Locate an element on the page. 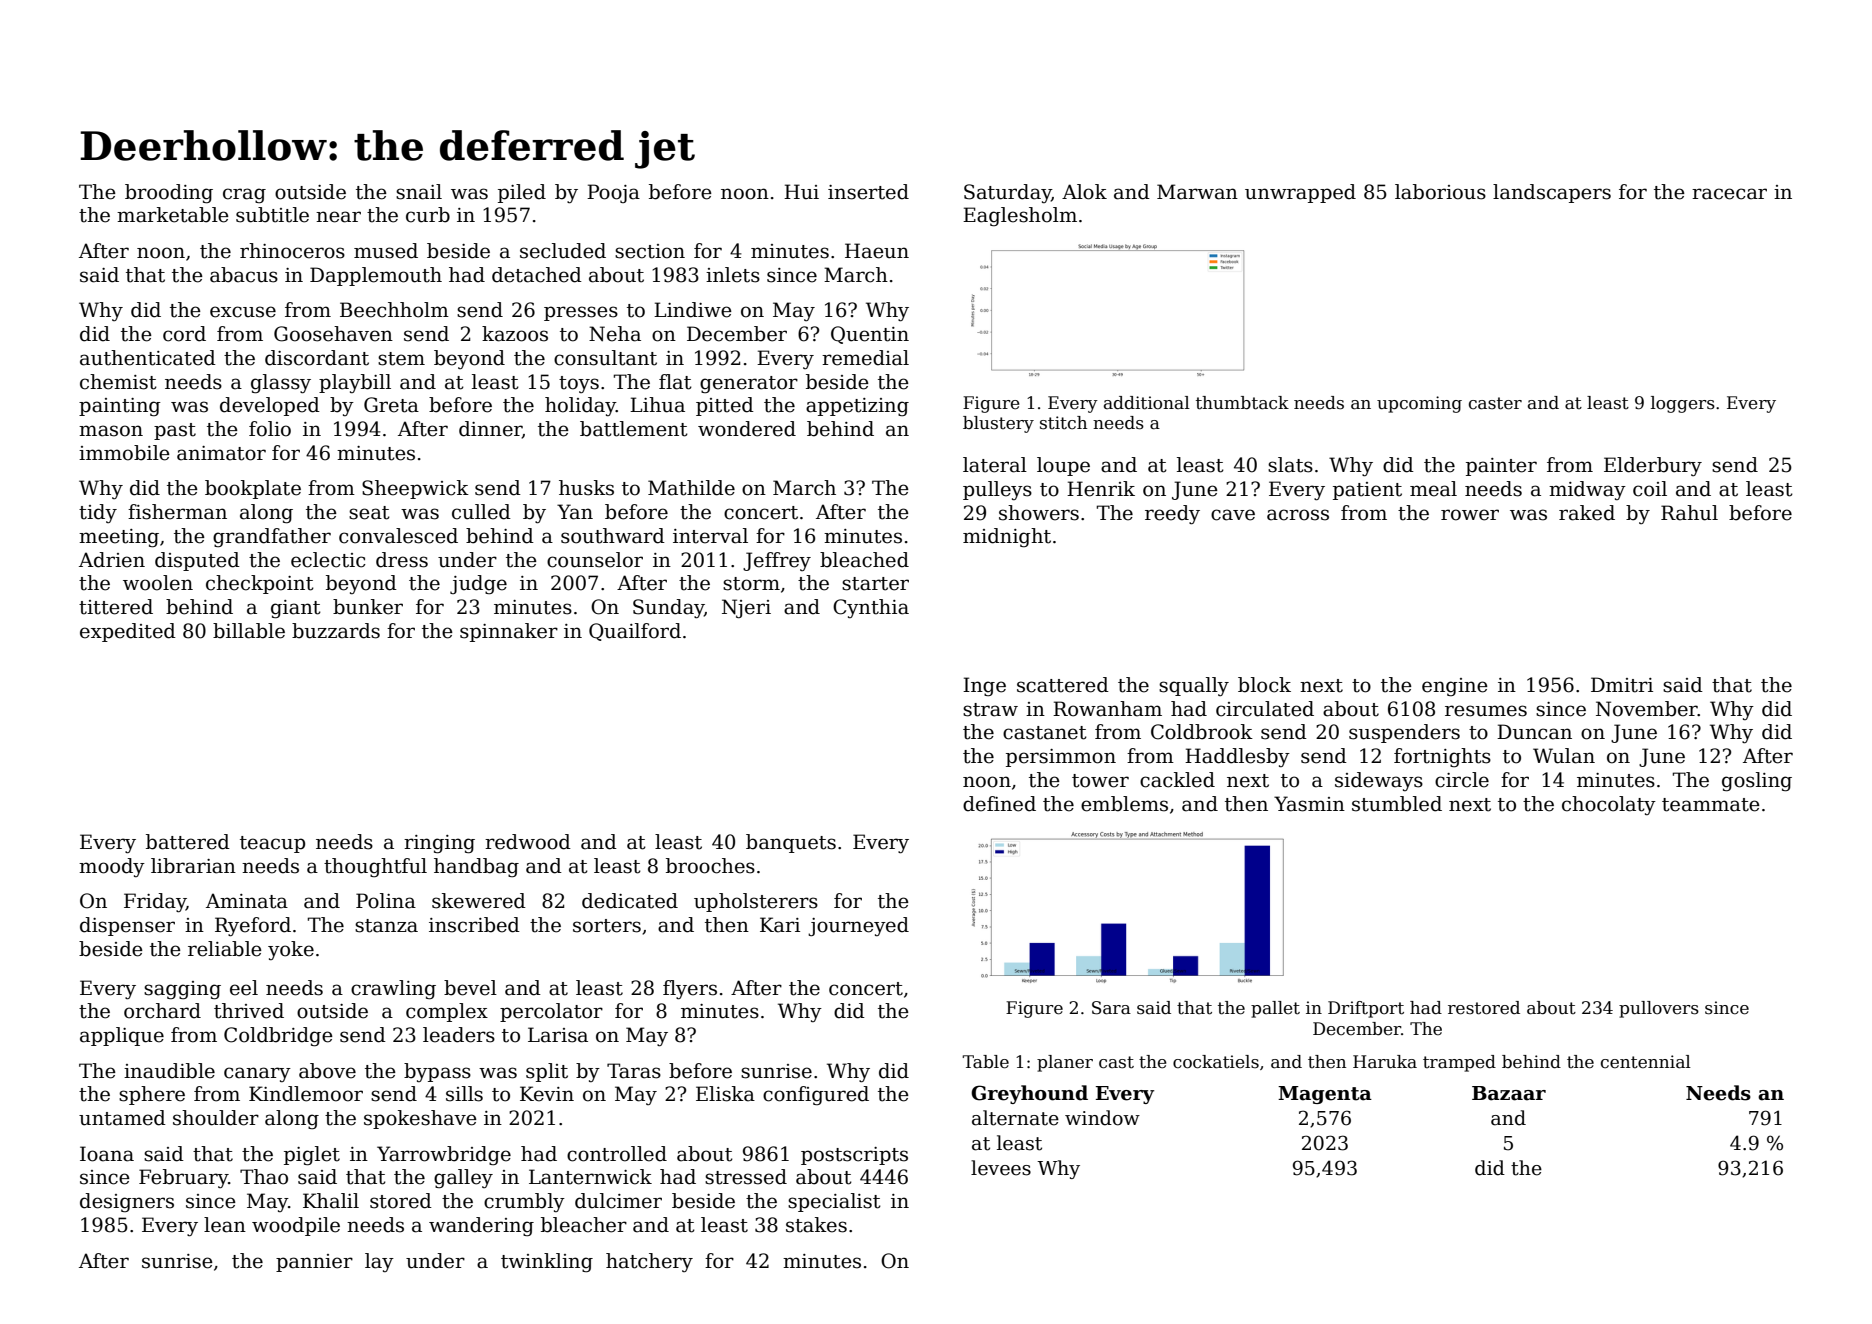 The width and height of the page is (1872, 1324). Quentin is located at coordinates (870, 335).
